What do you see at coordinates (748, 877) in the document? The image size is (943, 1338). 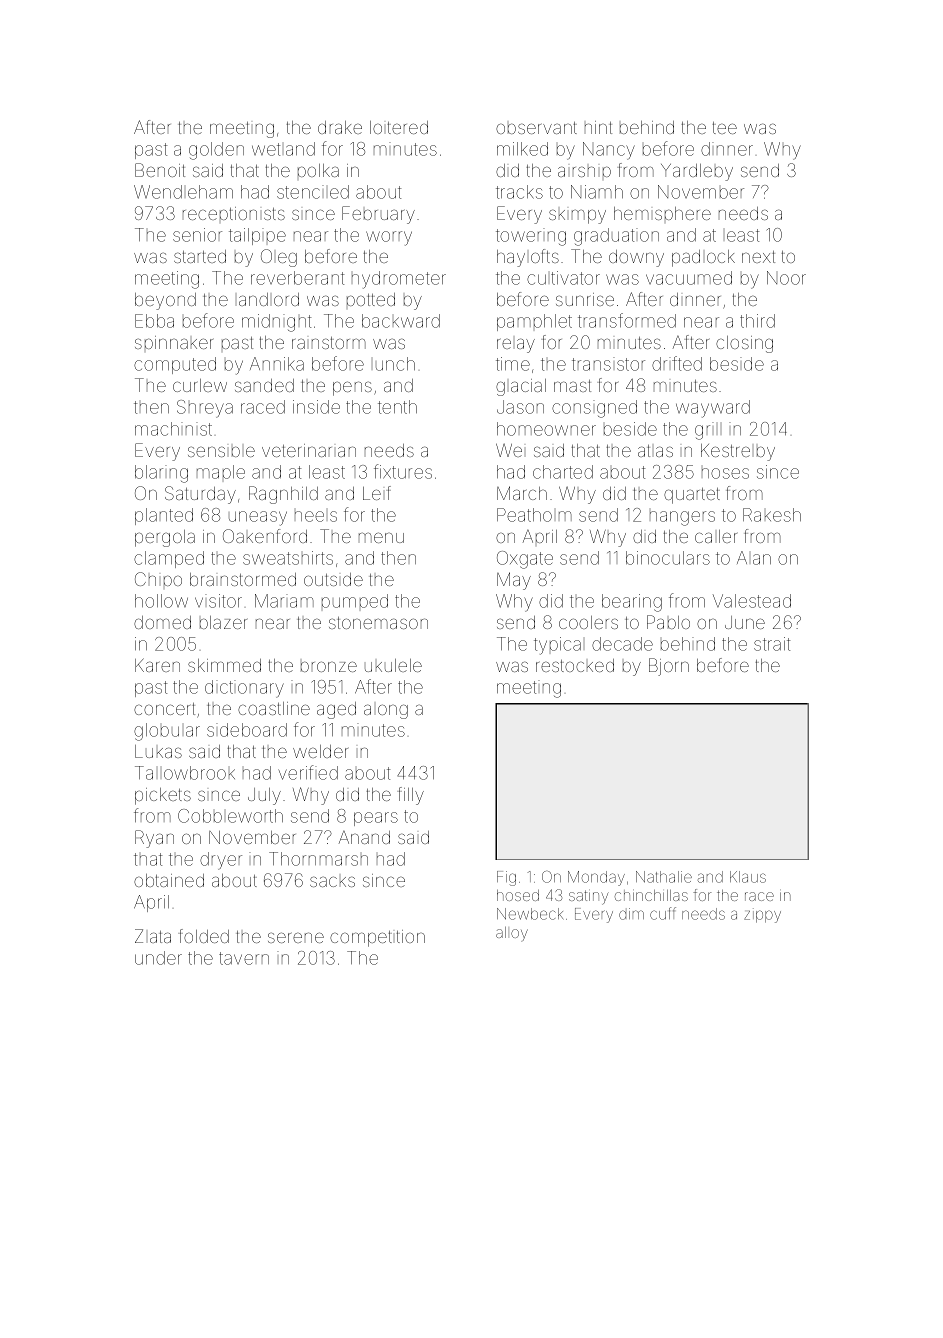 I see `Klaus` at bounding box center [748, 877].
